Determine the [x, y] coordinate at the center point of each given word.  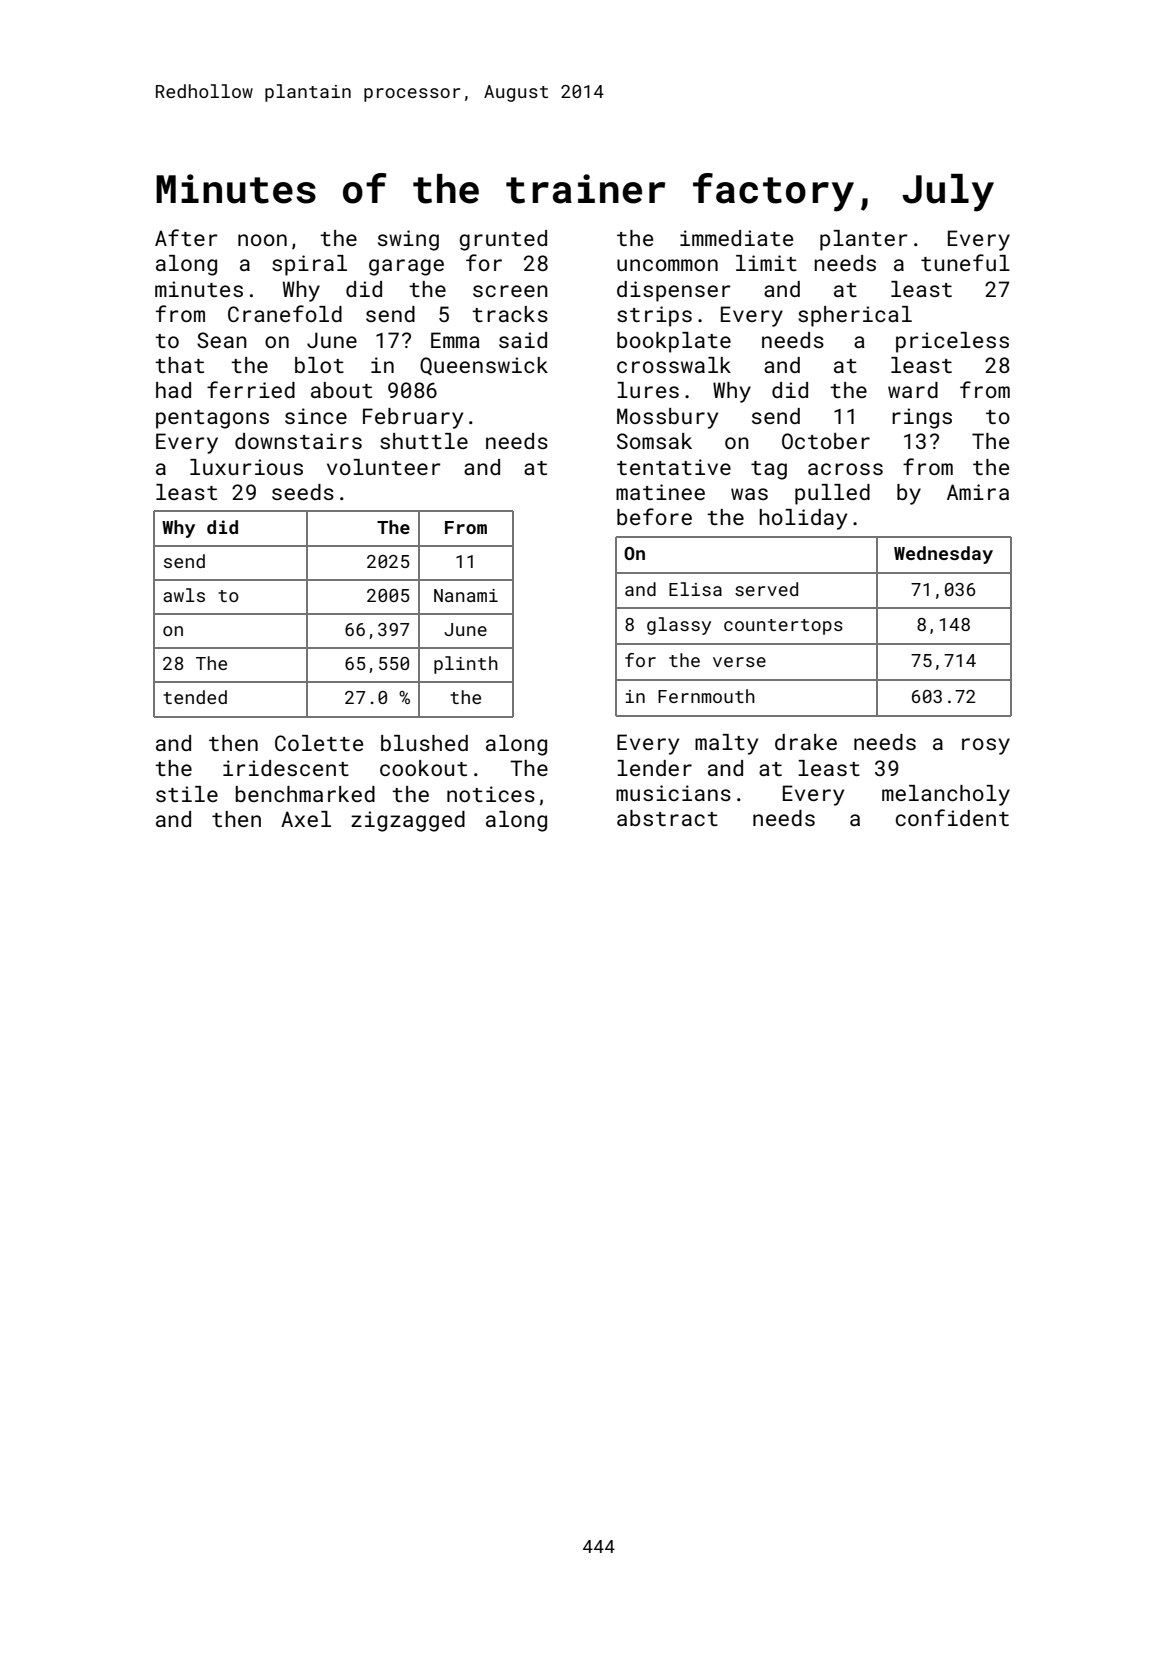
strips [654, 316]
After [186, 237]
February [413, 418]
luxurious [246, 467]
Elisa [695, 589]
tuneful [965, 262]
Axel [306, 819]
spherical [855, 316]
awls [184, 595]
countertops [783, 627]
